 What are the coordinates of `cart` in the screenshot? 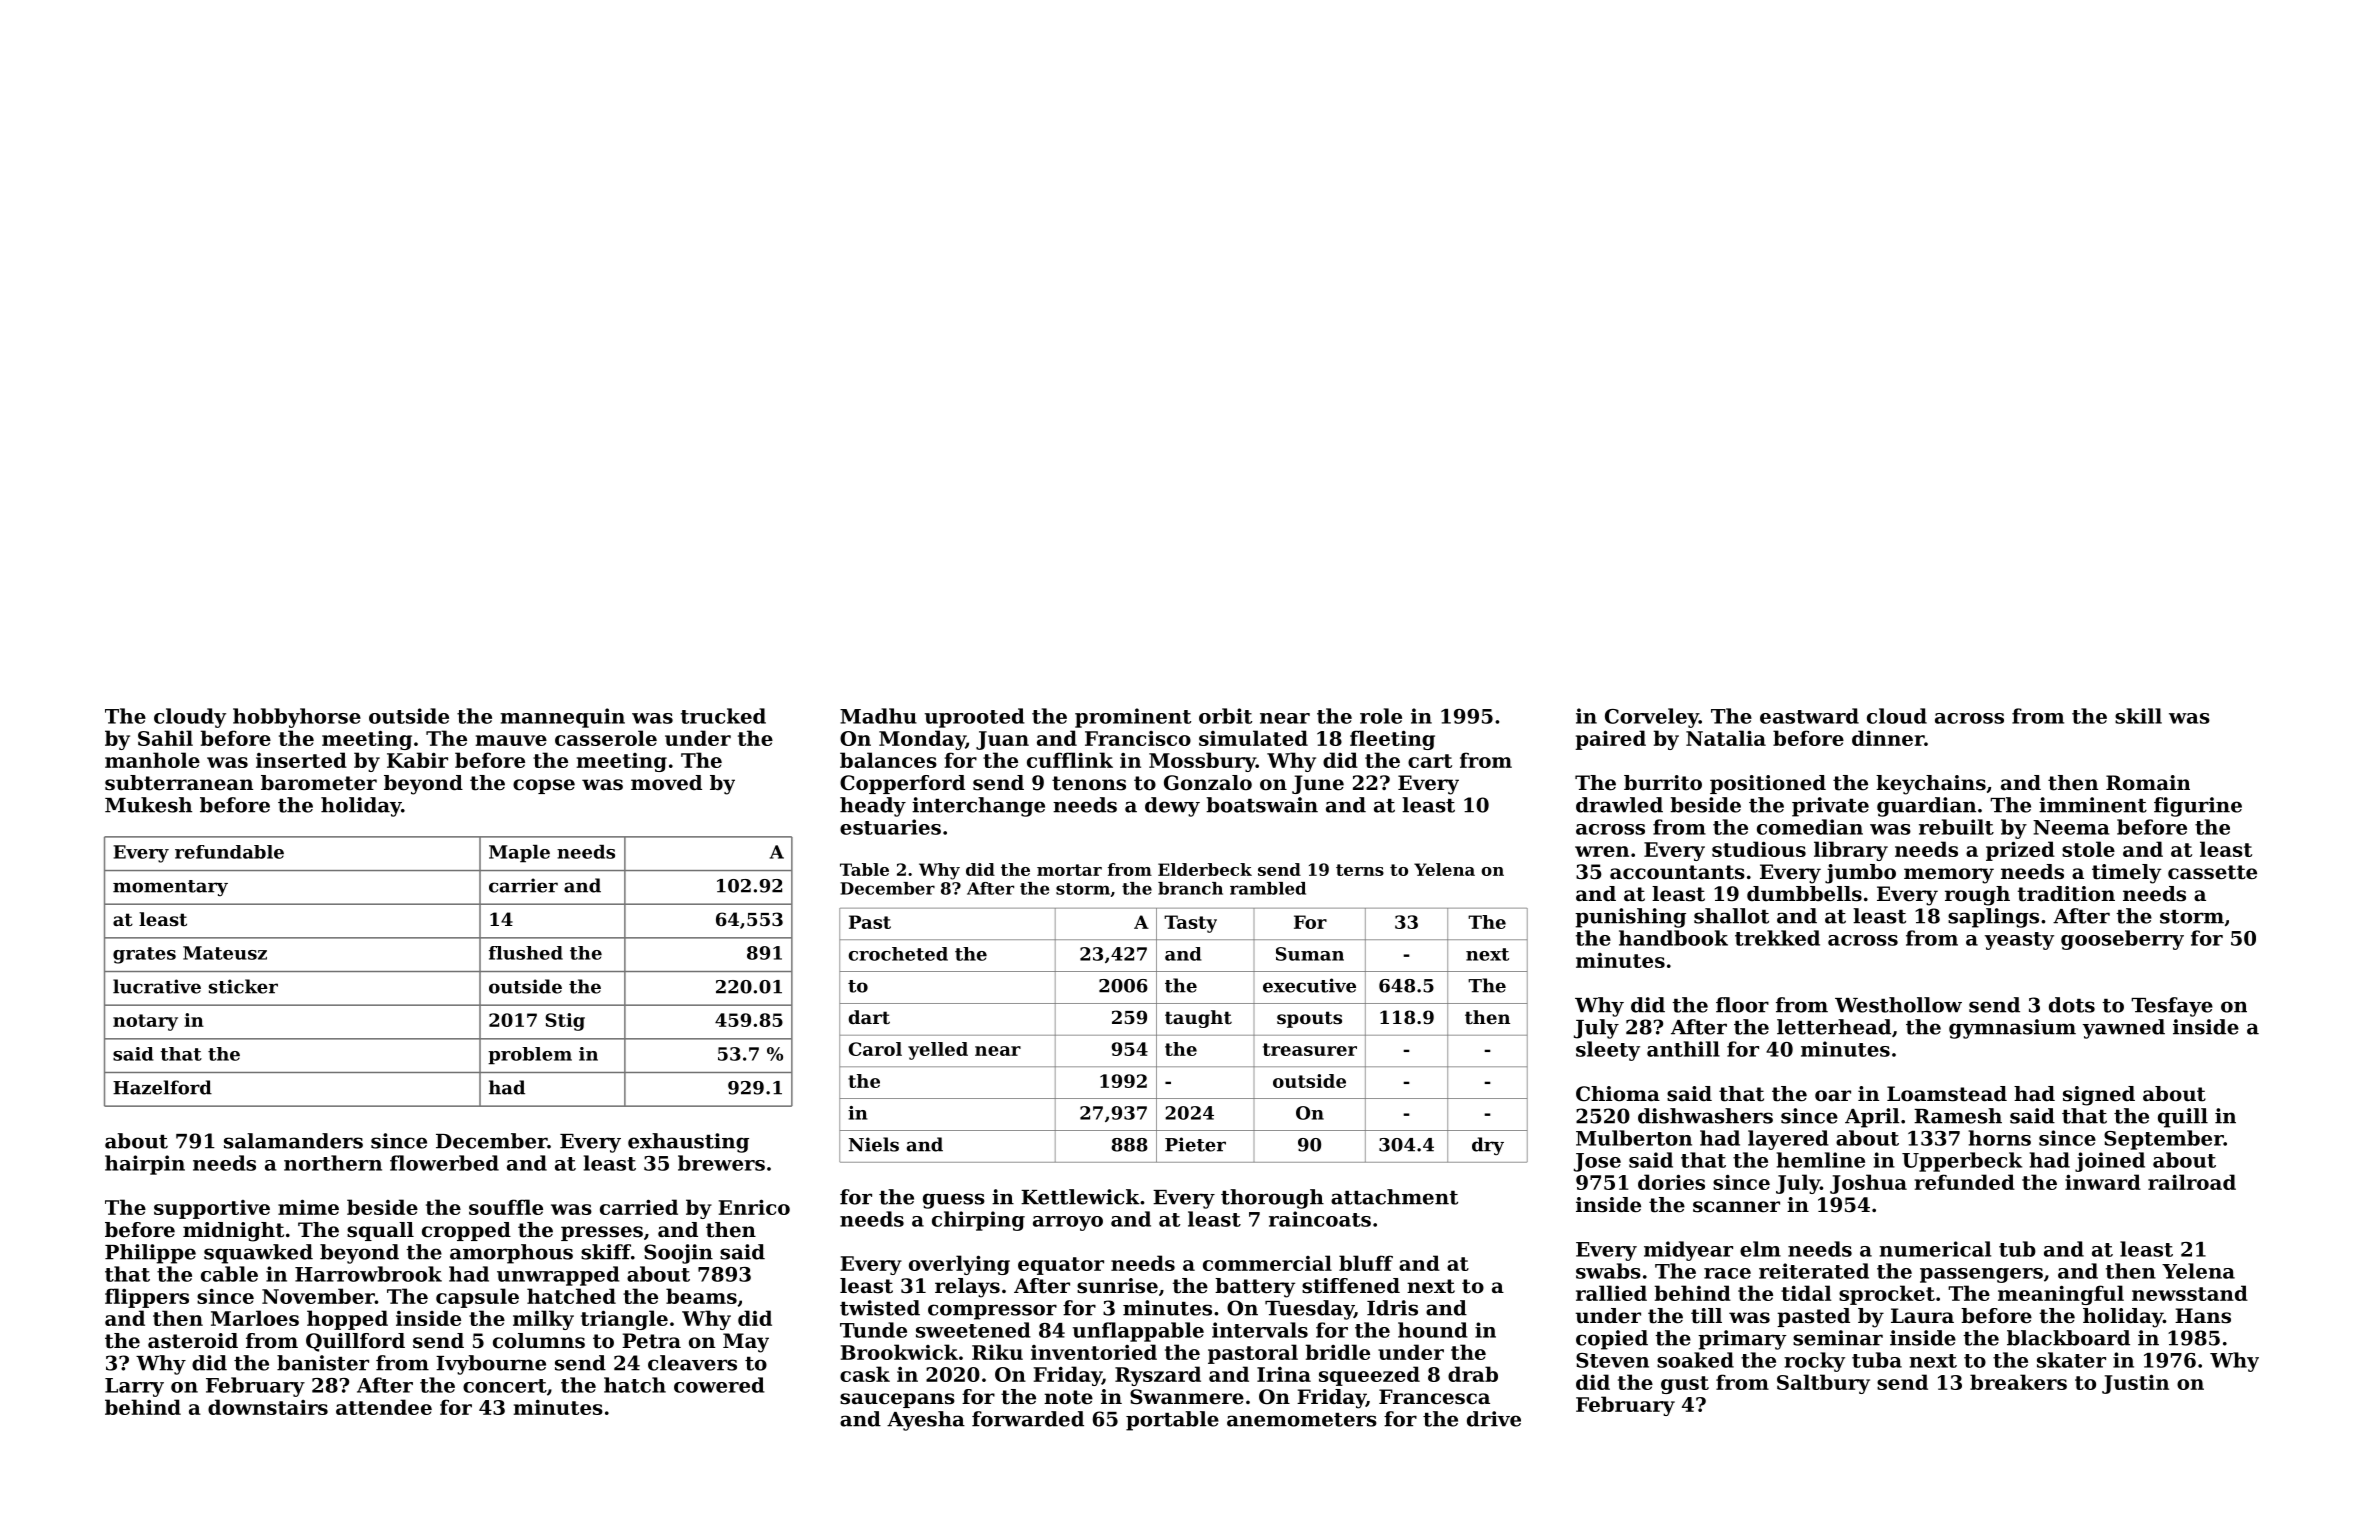 It's located at (1430, 761).
